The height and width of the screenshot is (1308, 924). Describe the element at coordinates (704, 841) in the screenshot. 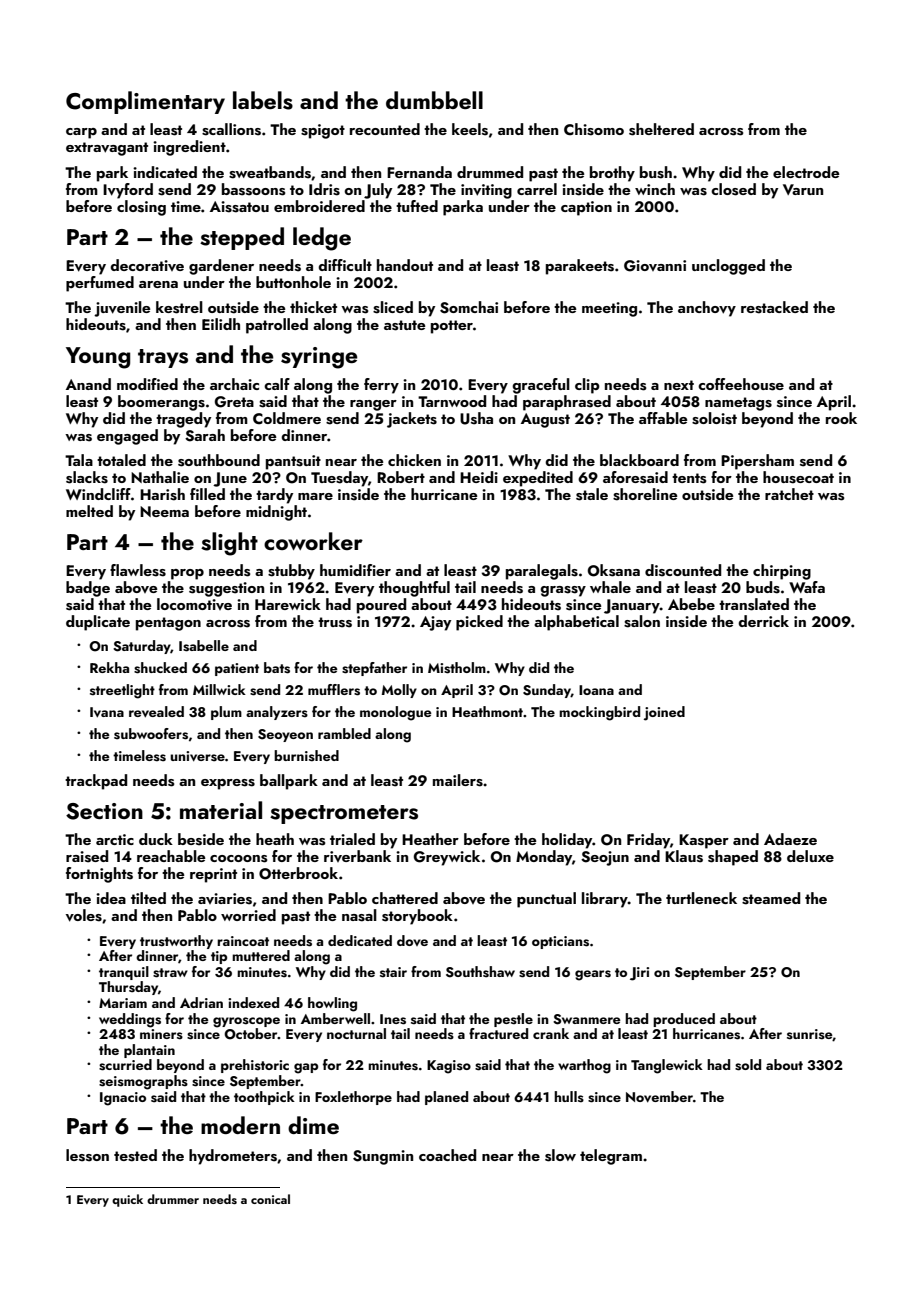

I see `Kasper` at that location.
